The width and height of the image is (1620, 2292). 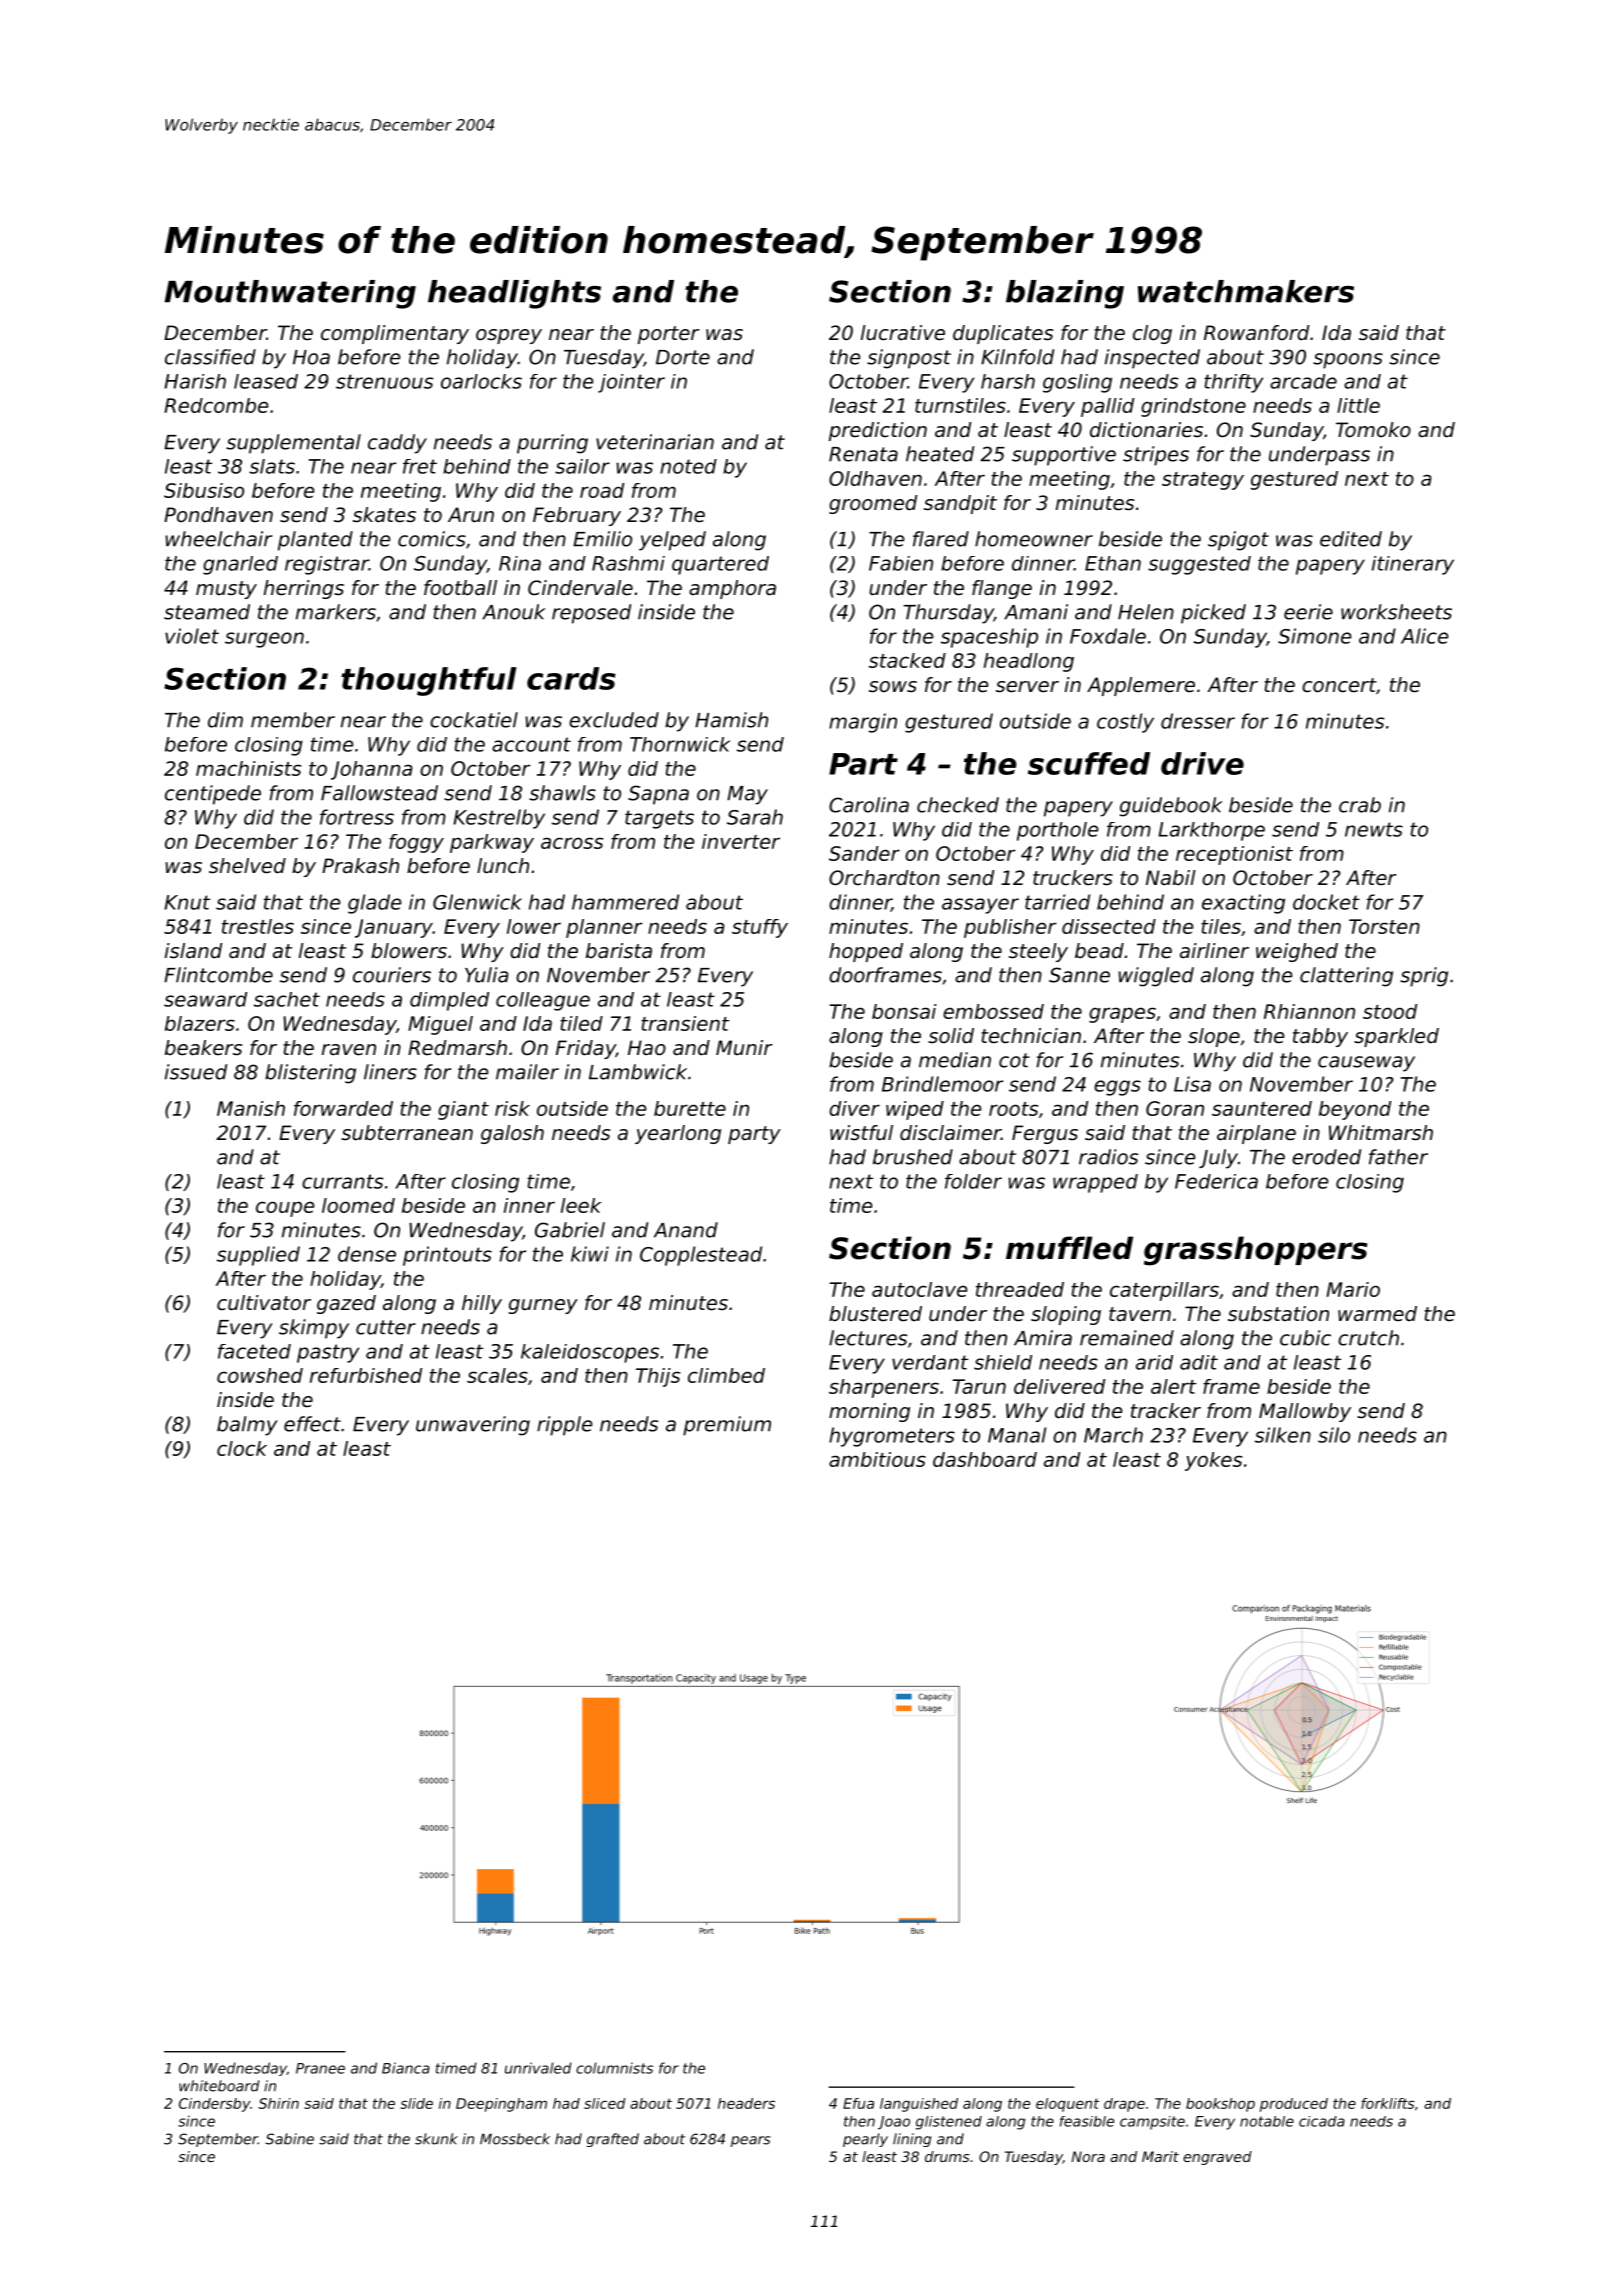 What do you see at coordinates (436, 2139) in the image?
I see `skunk` at bounding box center [436, 2139].
